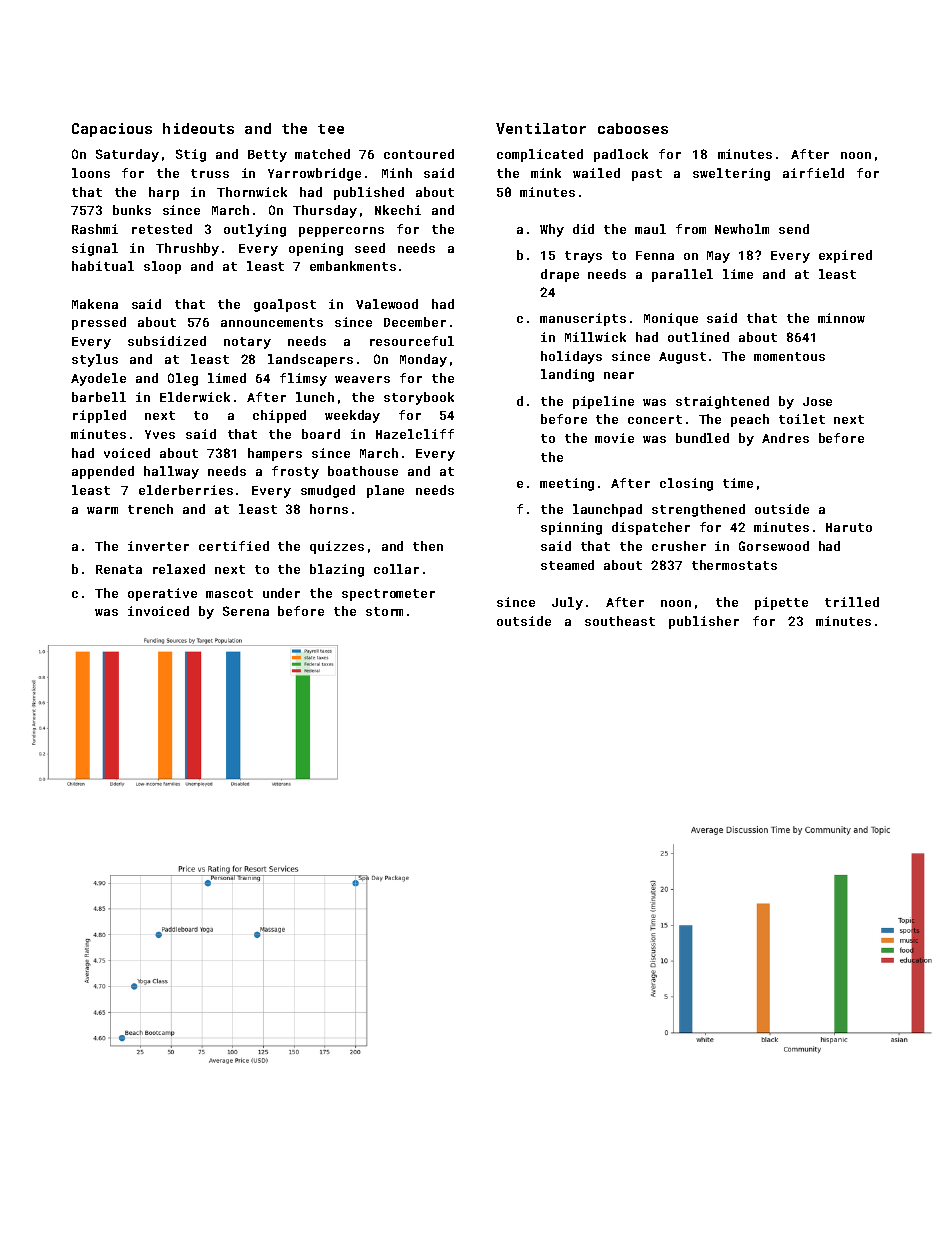 The height and width of the screenshot is (1233, 952). I want to click on Valewood, so click(387, 304).
